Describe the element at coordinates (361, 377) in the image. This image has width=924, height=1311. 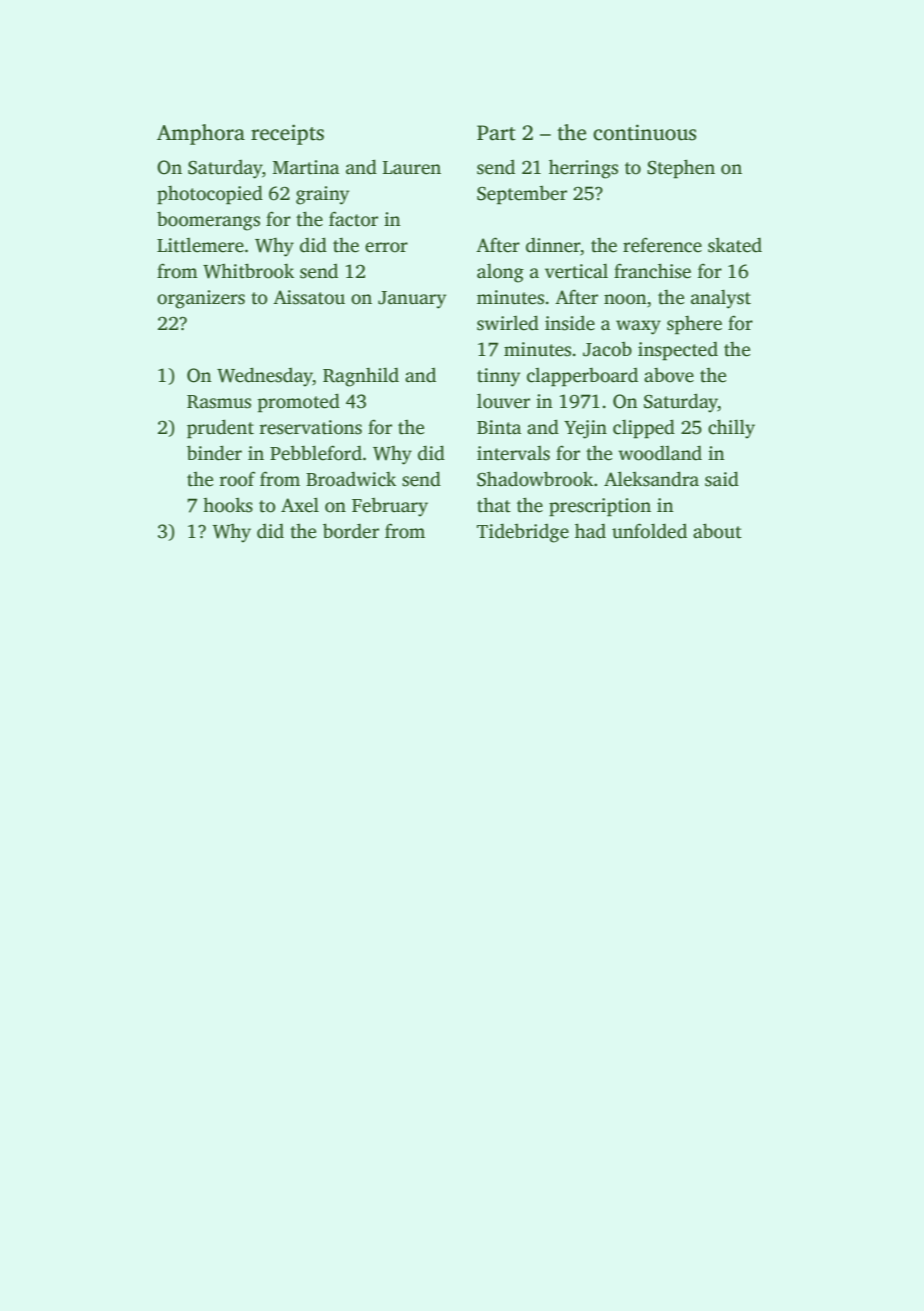
I see `Ragnhild` at that location.
